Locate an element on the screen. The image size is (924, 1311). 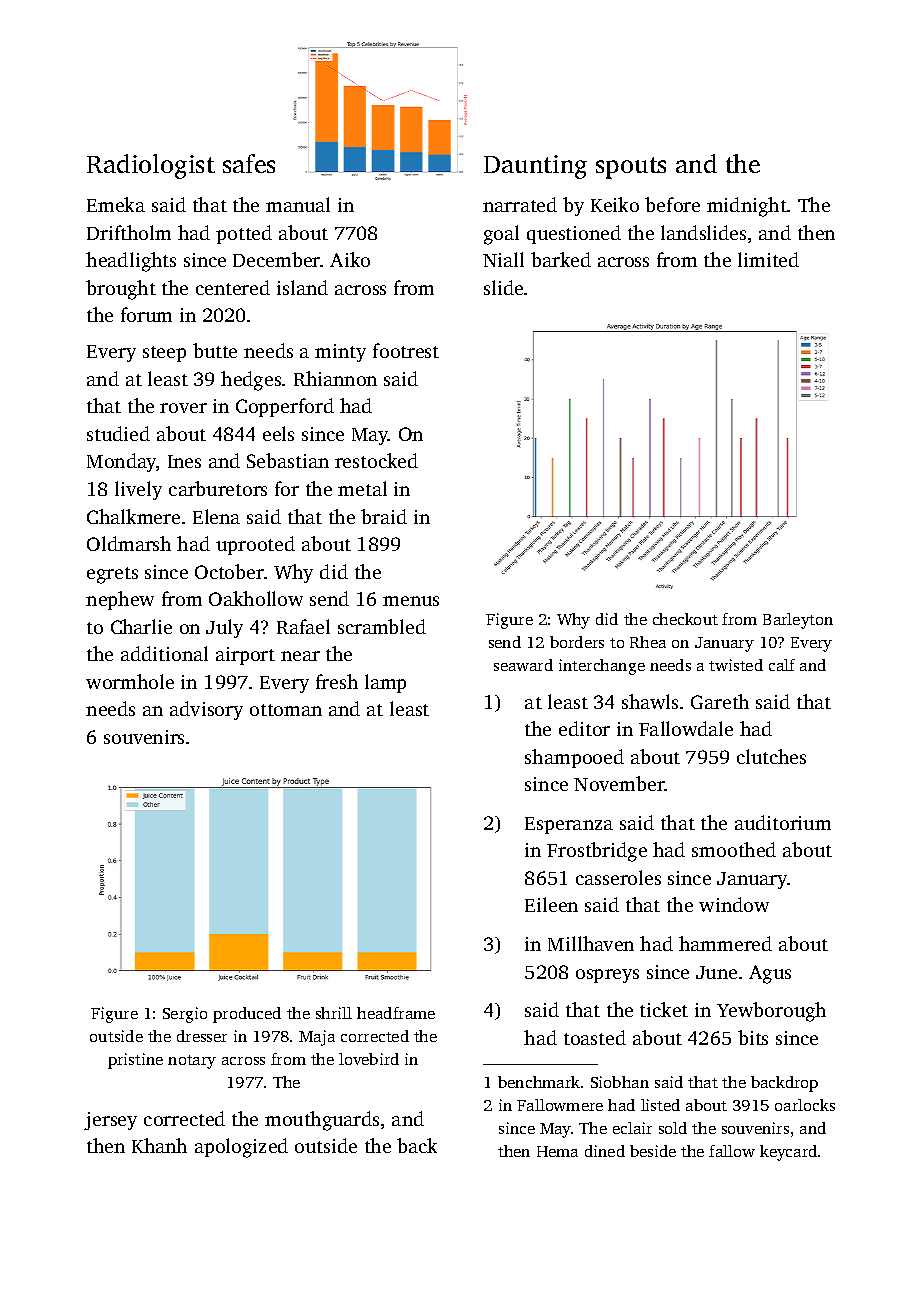
restocked is located at coordinates (376, 460).
